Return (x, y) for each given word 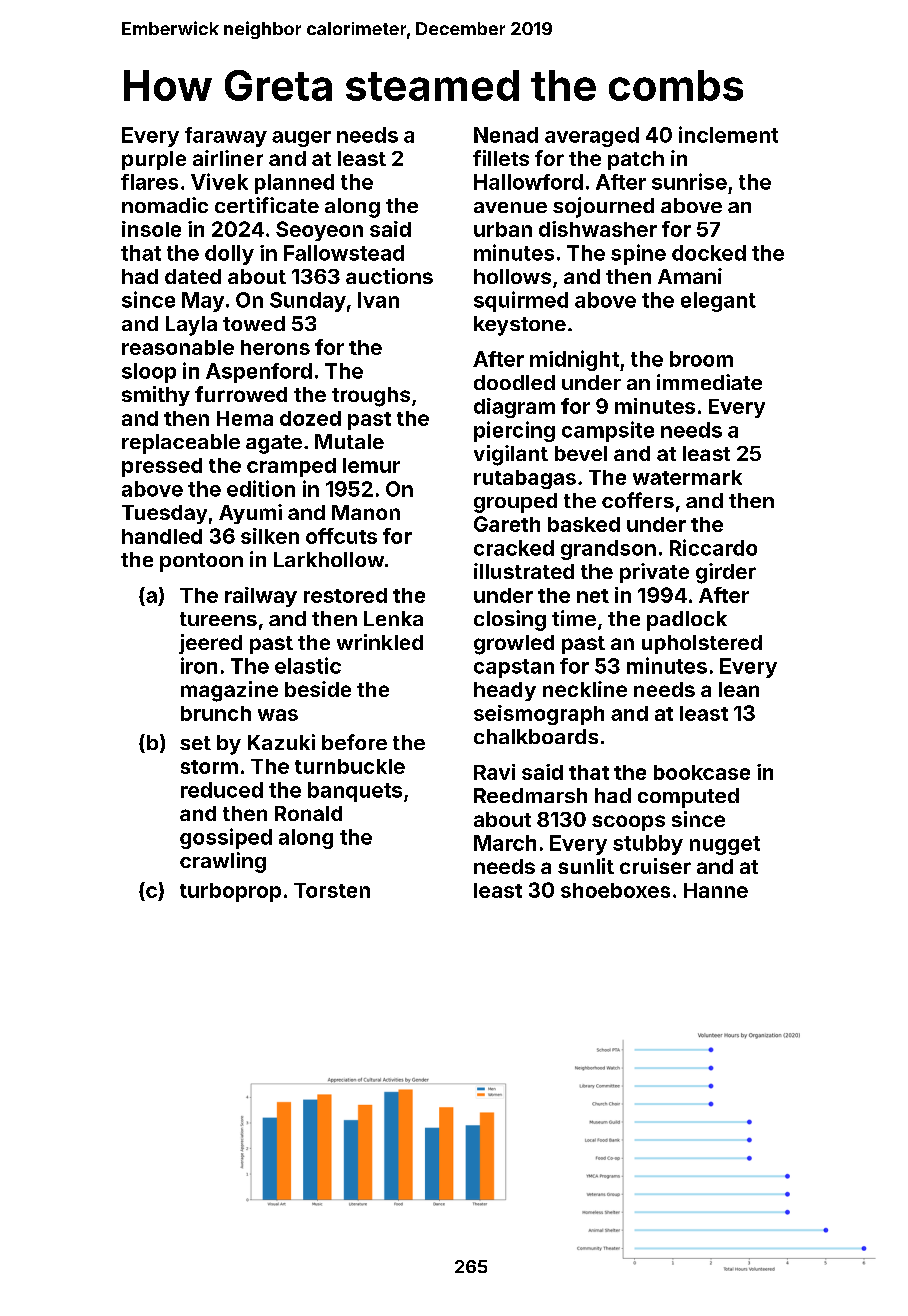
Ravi (494, 772)
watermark (687, 477)
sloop (149, 373)
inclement (728, 134)
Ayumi (250, 514)
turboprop (230, 892)
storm (209, 767)
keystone (520, 326)
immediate (709, 382)
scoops (628, 823)
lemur (371, 465)
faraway (226, 137)
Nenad (506, 135)
